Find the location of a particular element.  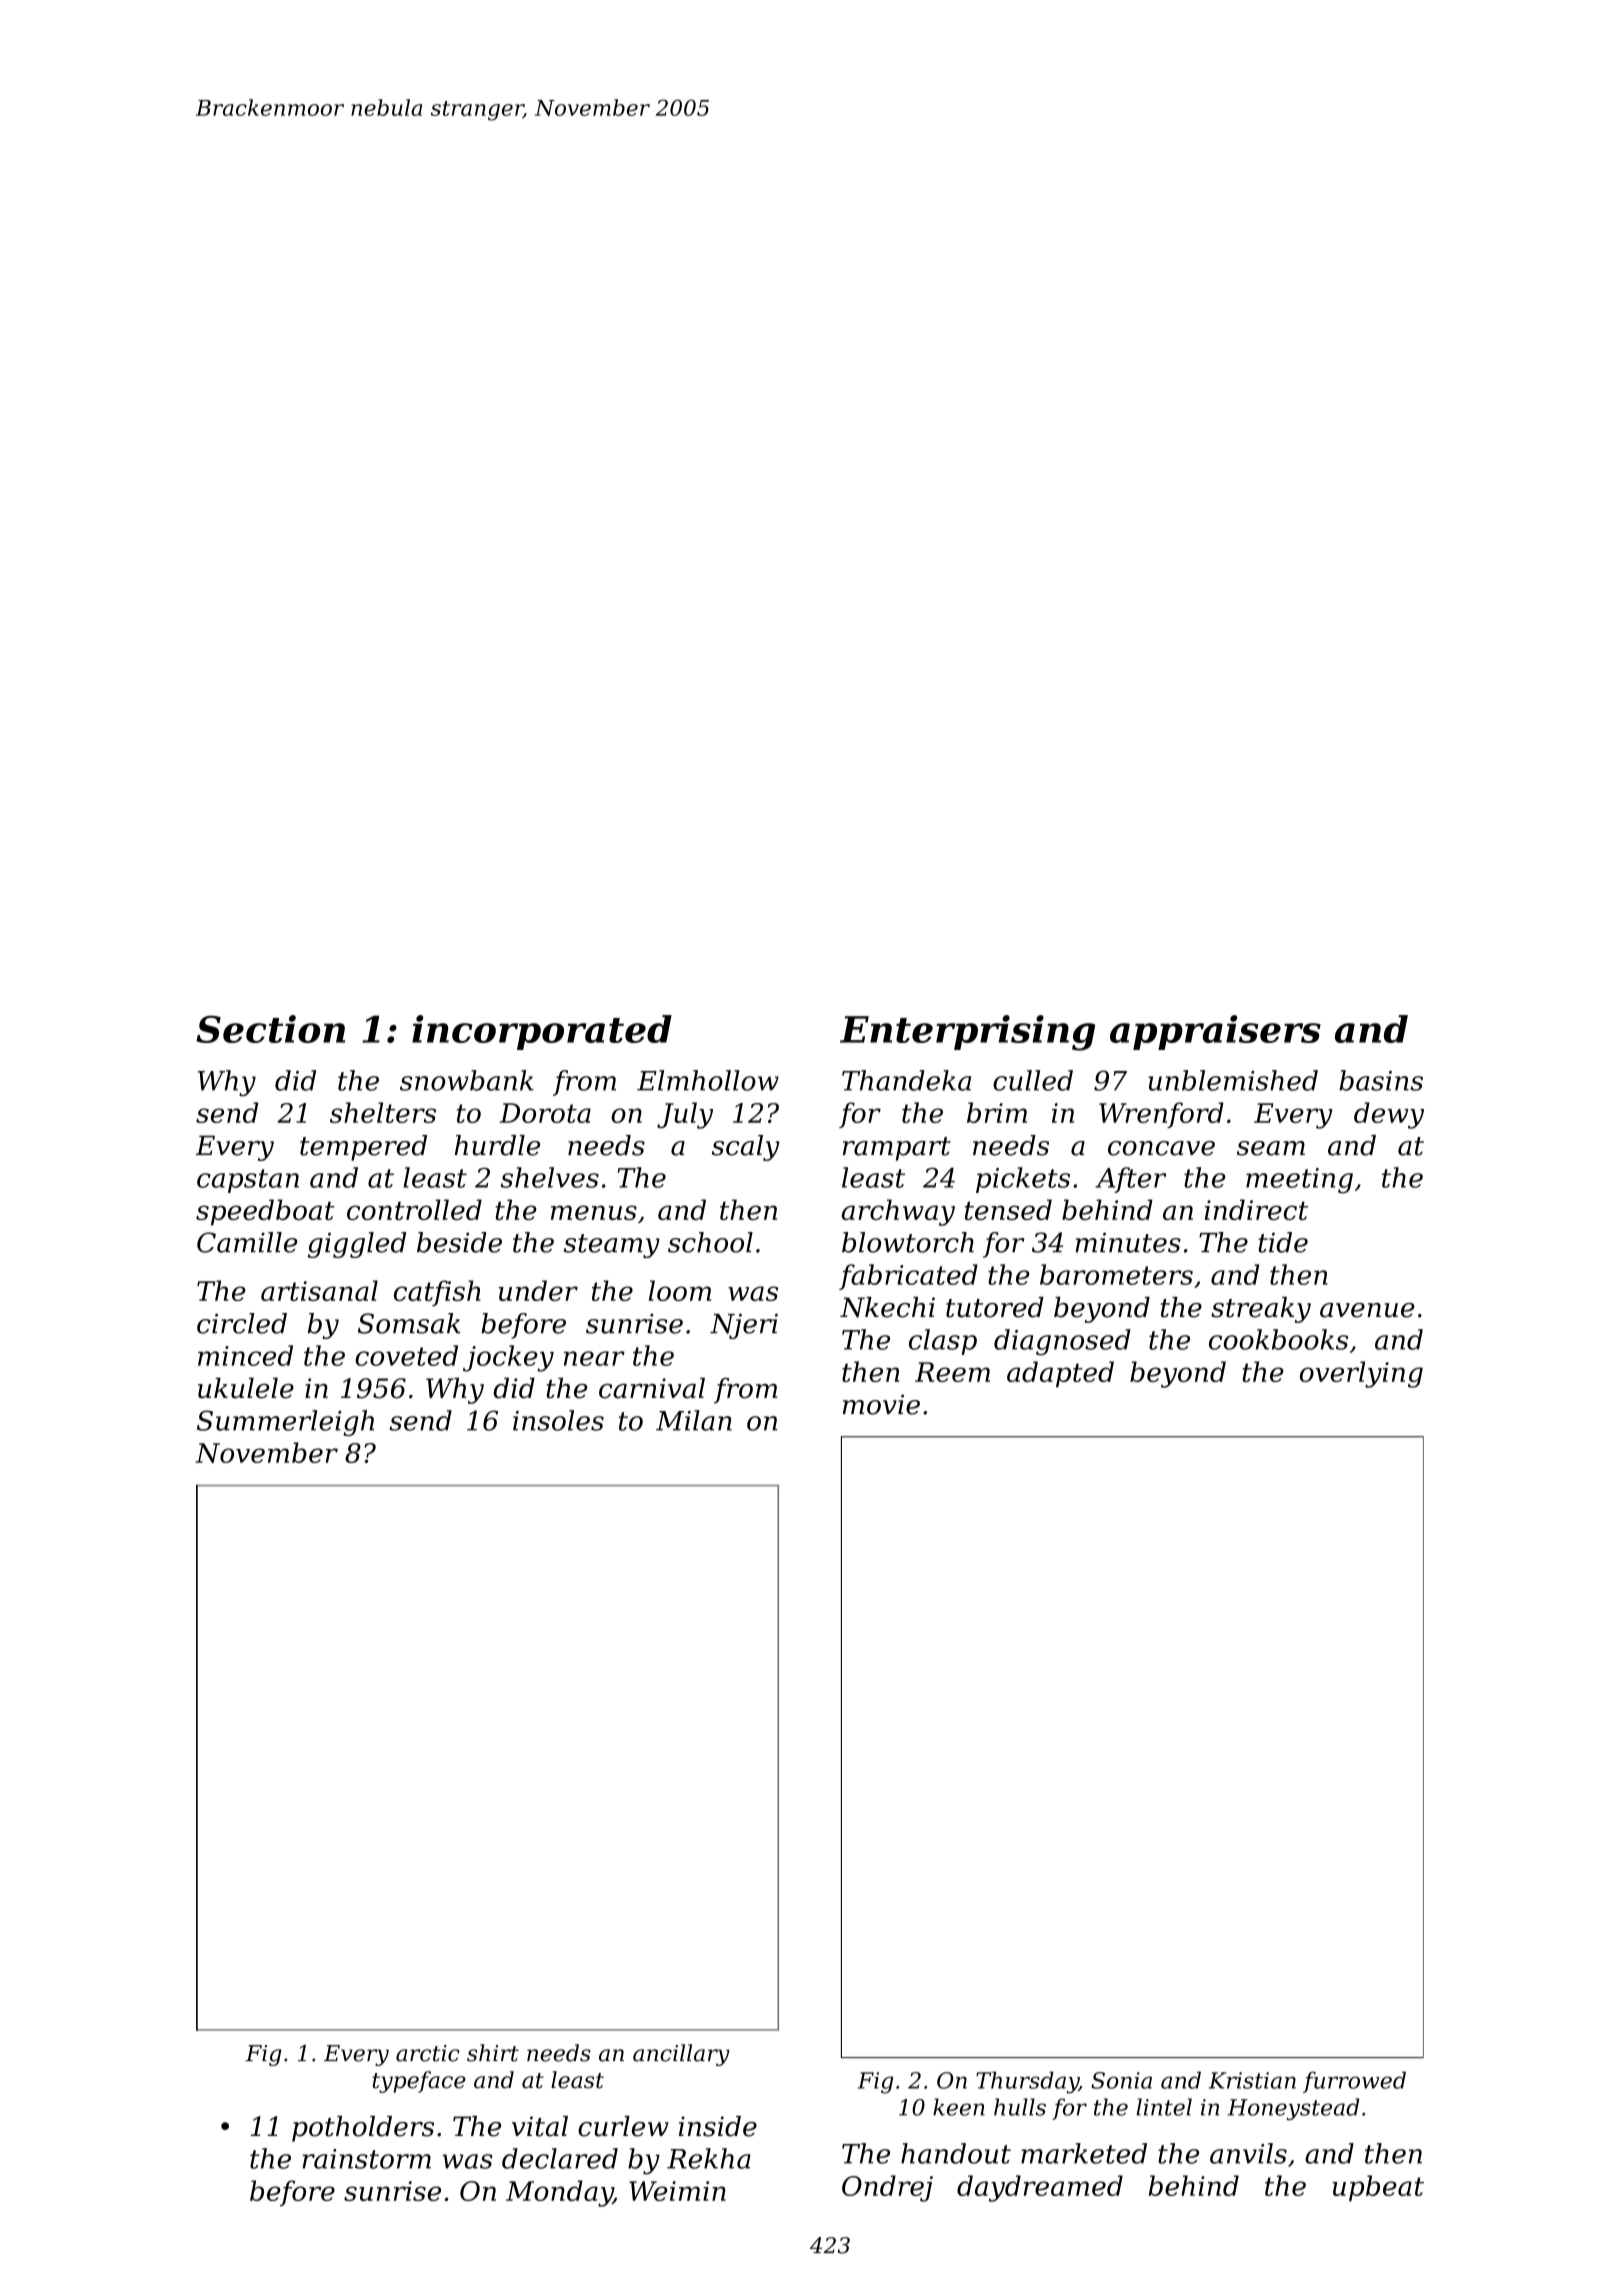

Monday is located at coordinates (559, 2193).
